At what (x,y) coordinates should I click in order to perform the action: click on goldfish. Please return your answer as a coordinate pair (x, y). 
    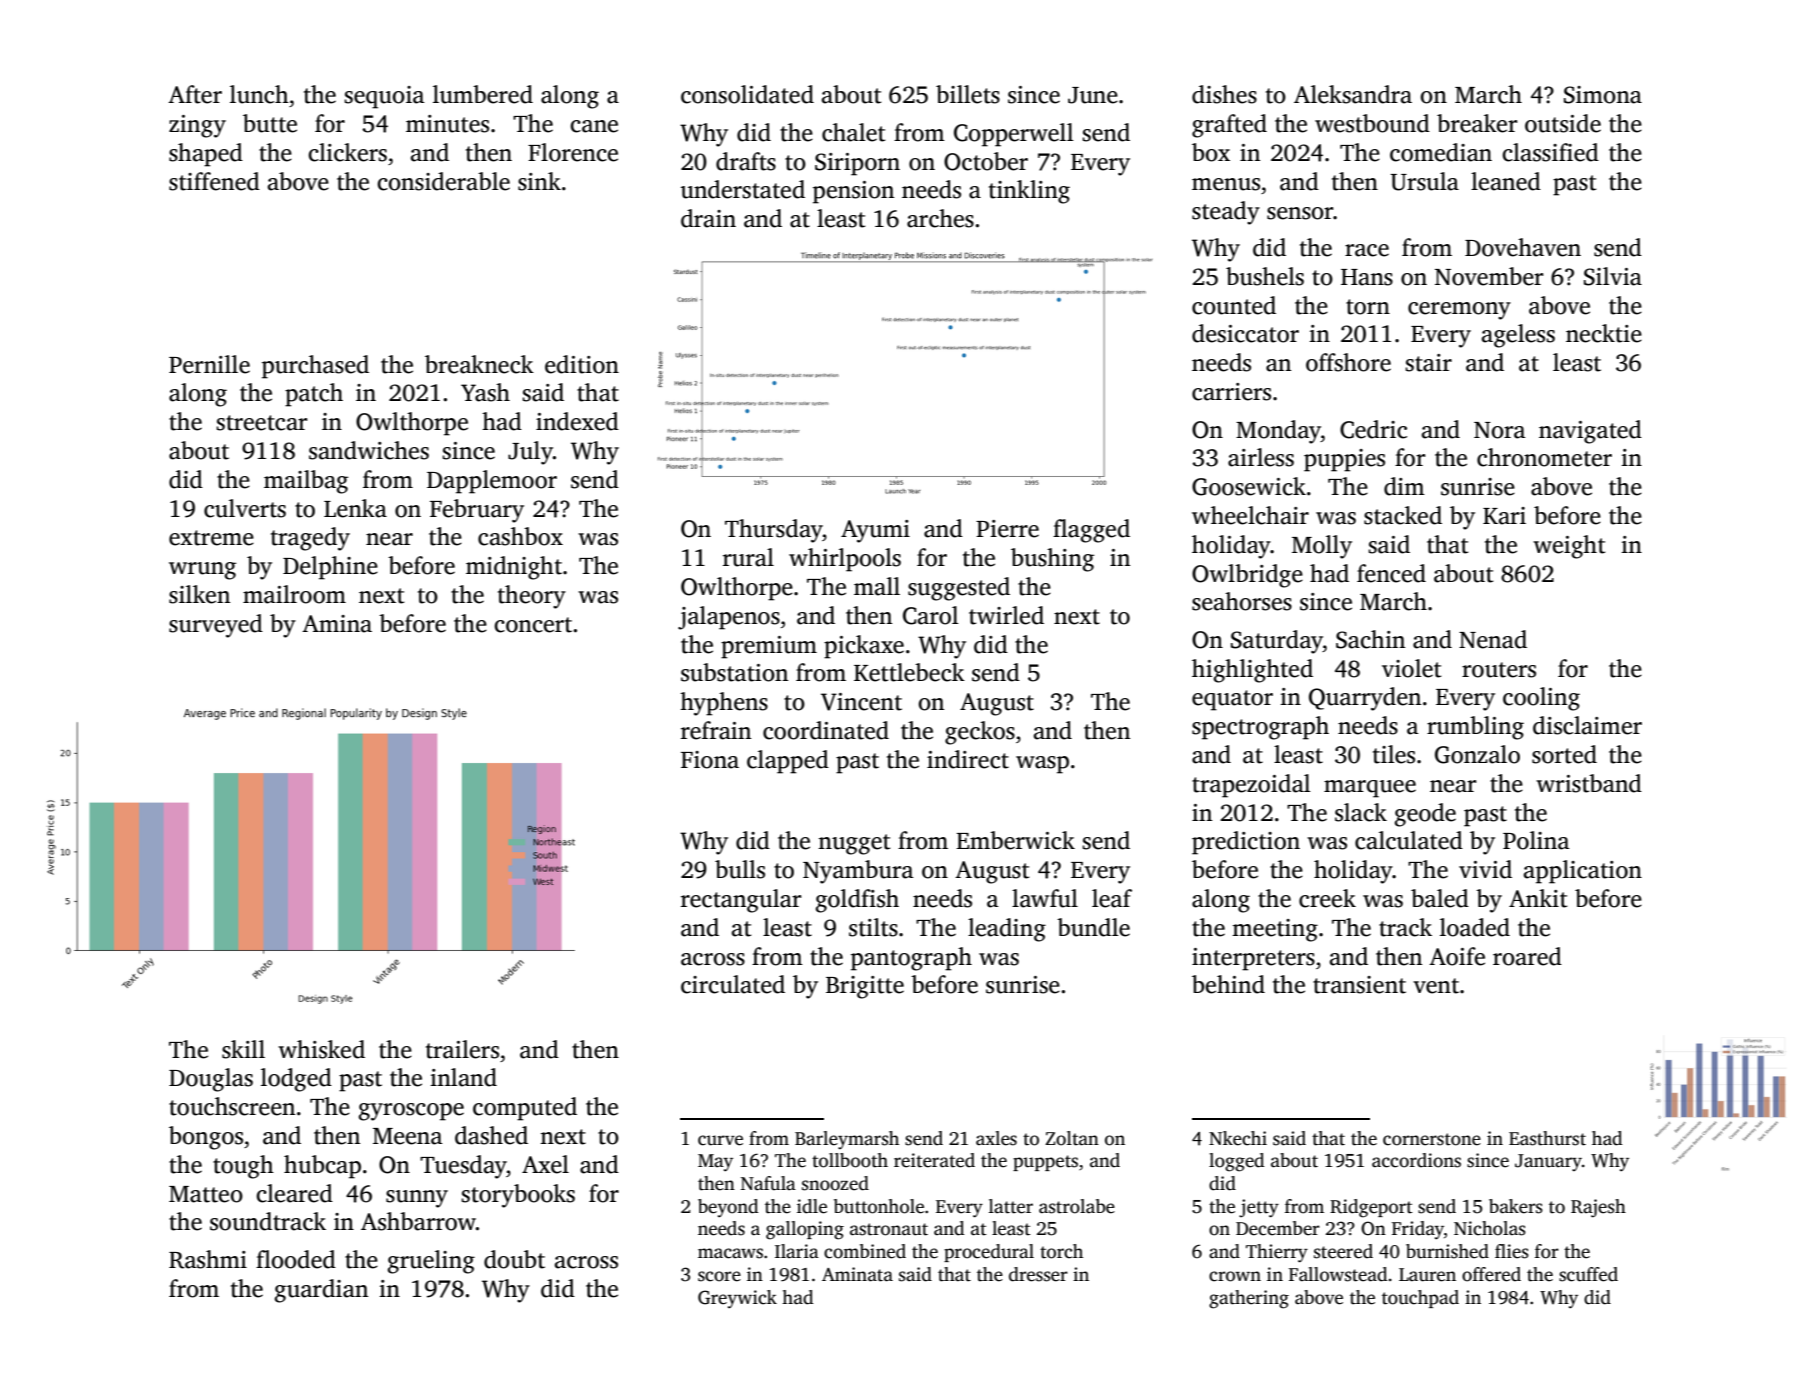
    Looking at the image, I should click on (857, 901).
